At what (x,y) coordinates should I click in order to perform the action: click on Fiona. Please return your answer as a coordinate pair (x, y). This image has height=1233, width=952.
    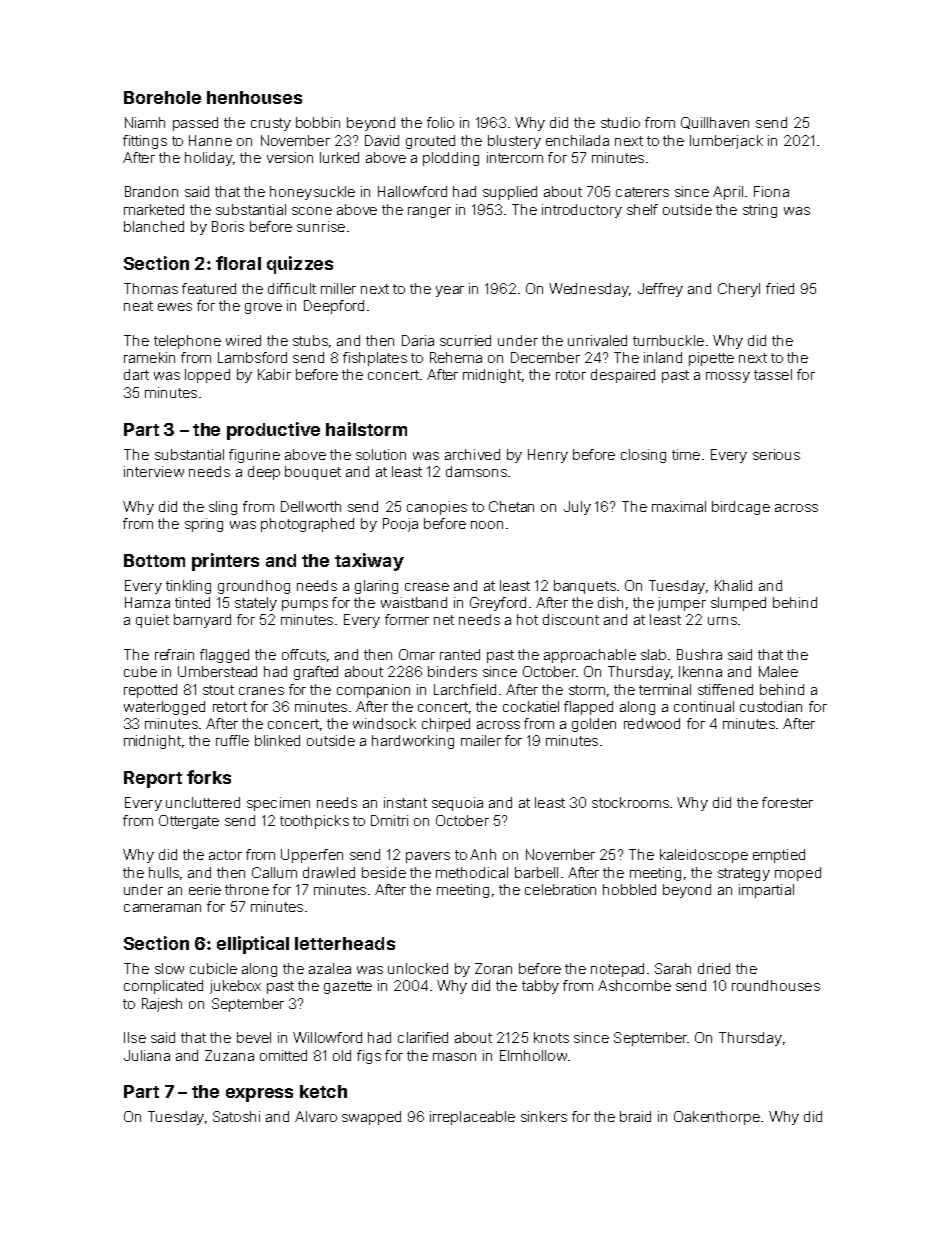
    Looking at the image, I should click on (771, 191).
